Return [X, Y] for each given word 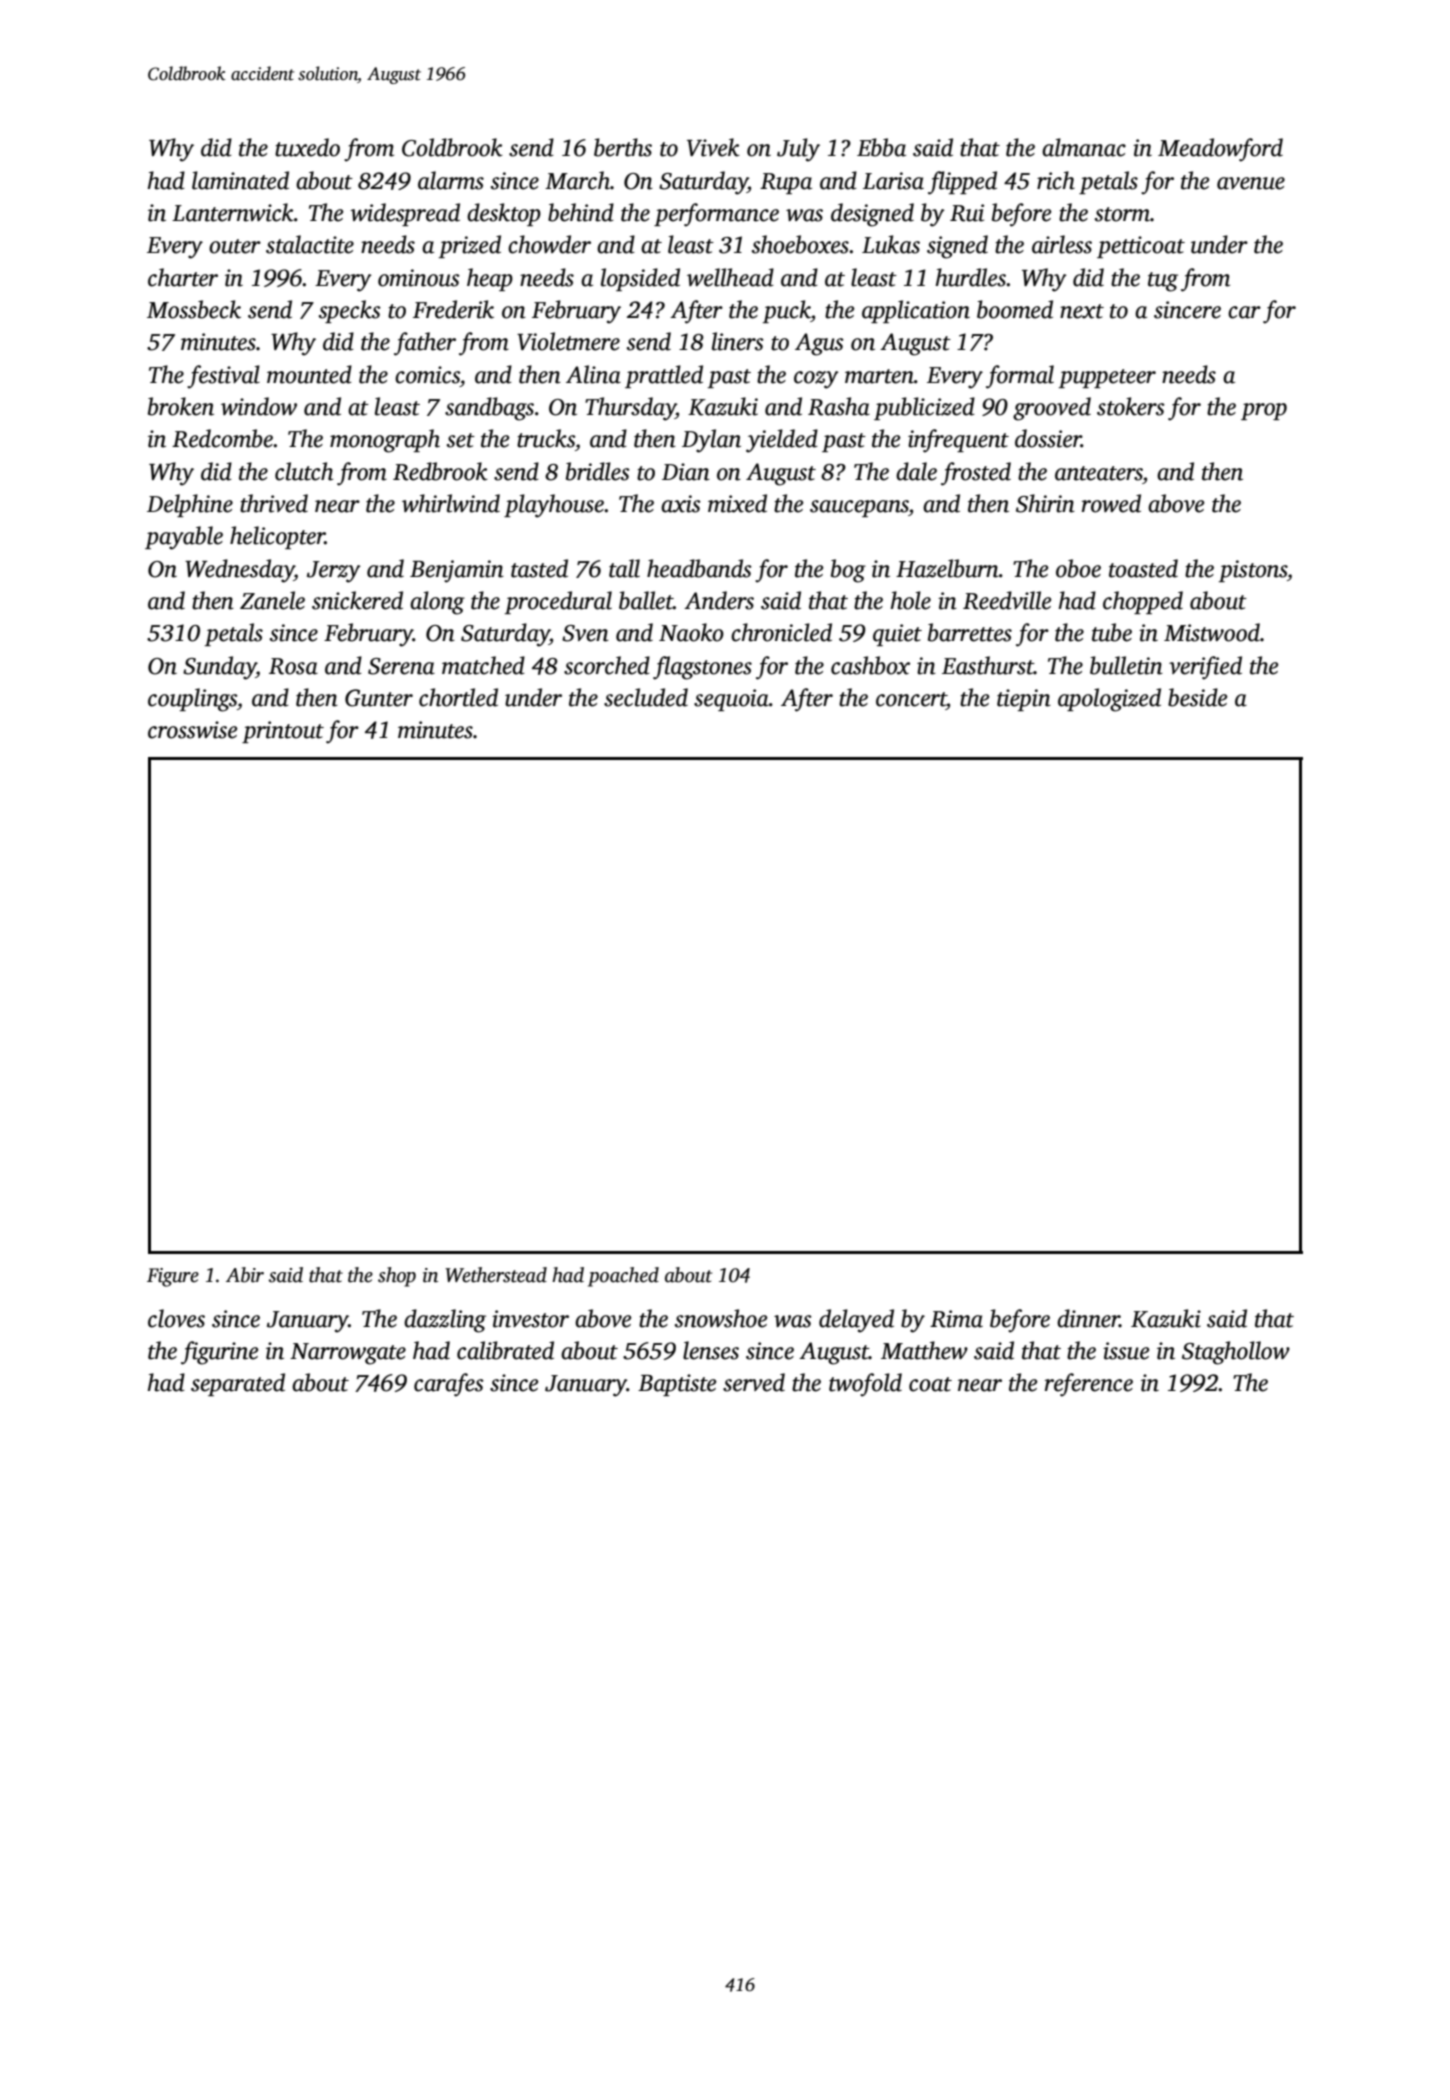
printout [283, 732]
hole [911, 600]
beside [1197, 697]
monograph [385, 441]
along [437, 603]
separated [238, 1384]
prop [1264, 411]
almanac [1084, 147]
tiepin [1024, 700]
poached [623, 1277]
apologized [1109, 700]
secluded [646, 697]
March [577, 180]
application [916, 311]
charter [183, 277]
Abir [245, 1275]
